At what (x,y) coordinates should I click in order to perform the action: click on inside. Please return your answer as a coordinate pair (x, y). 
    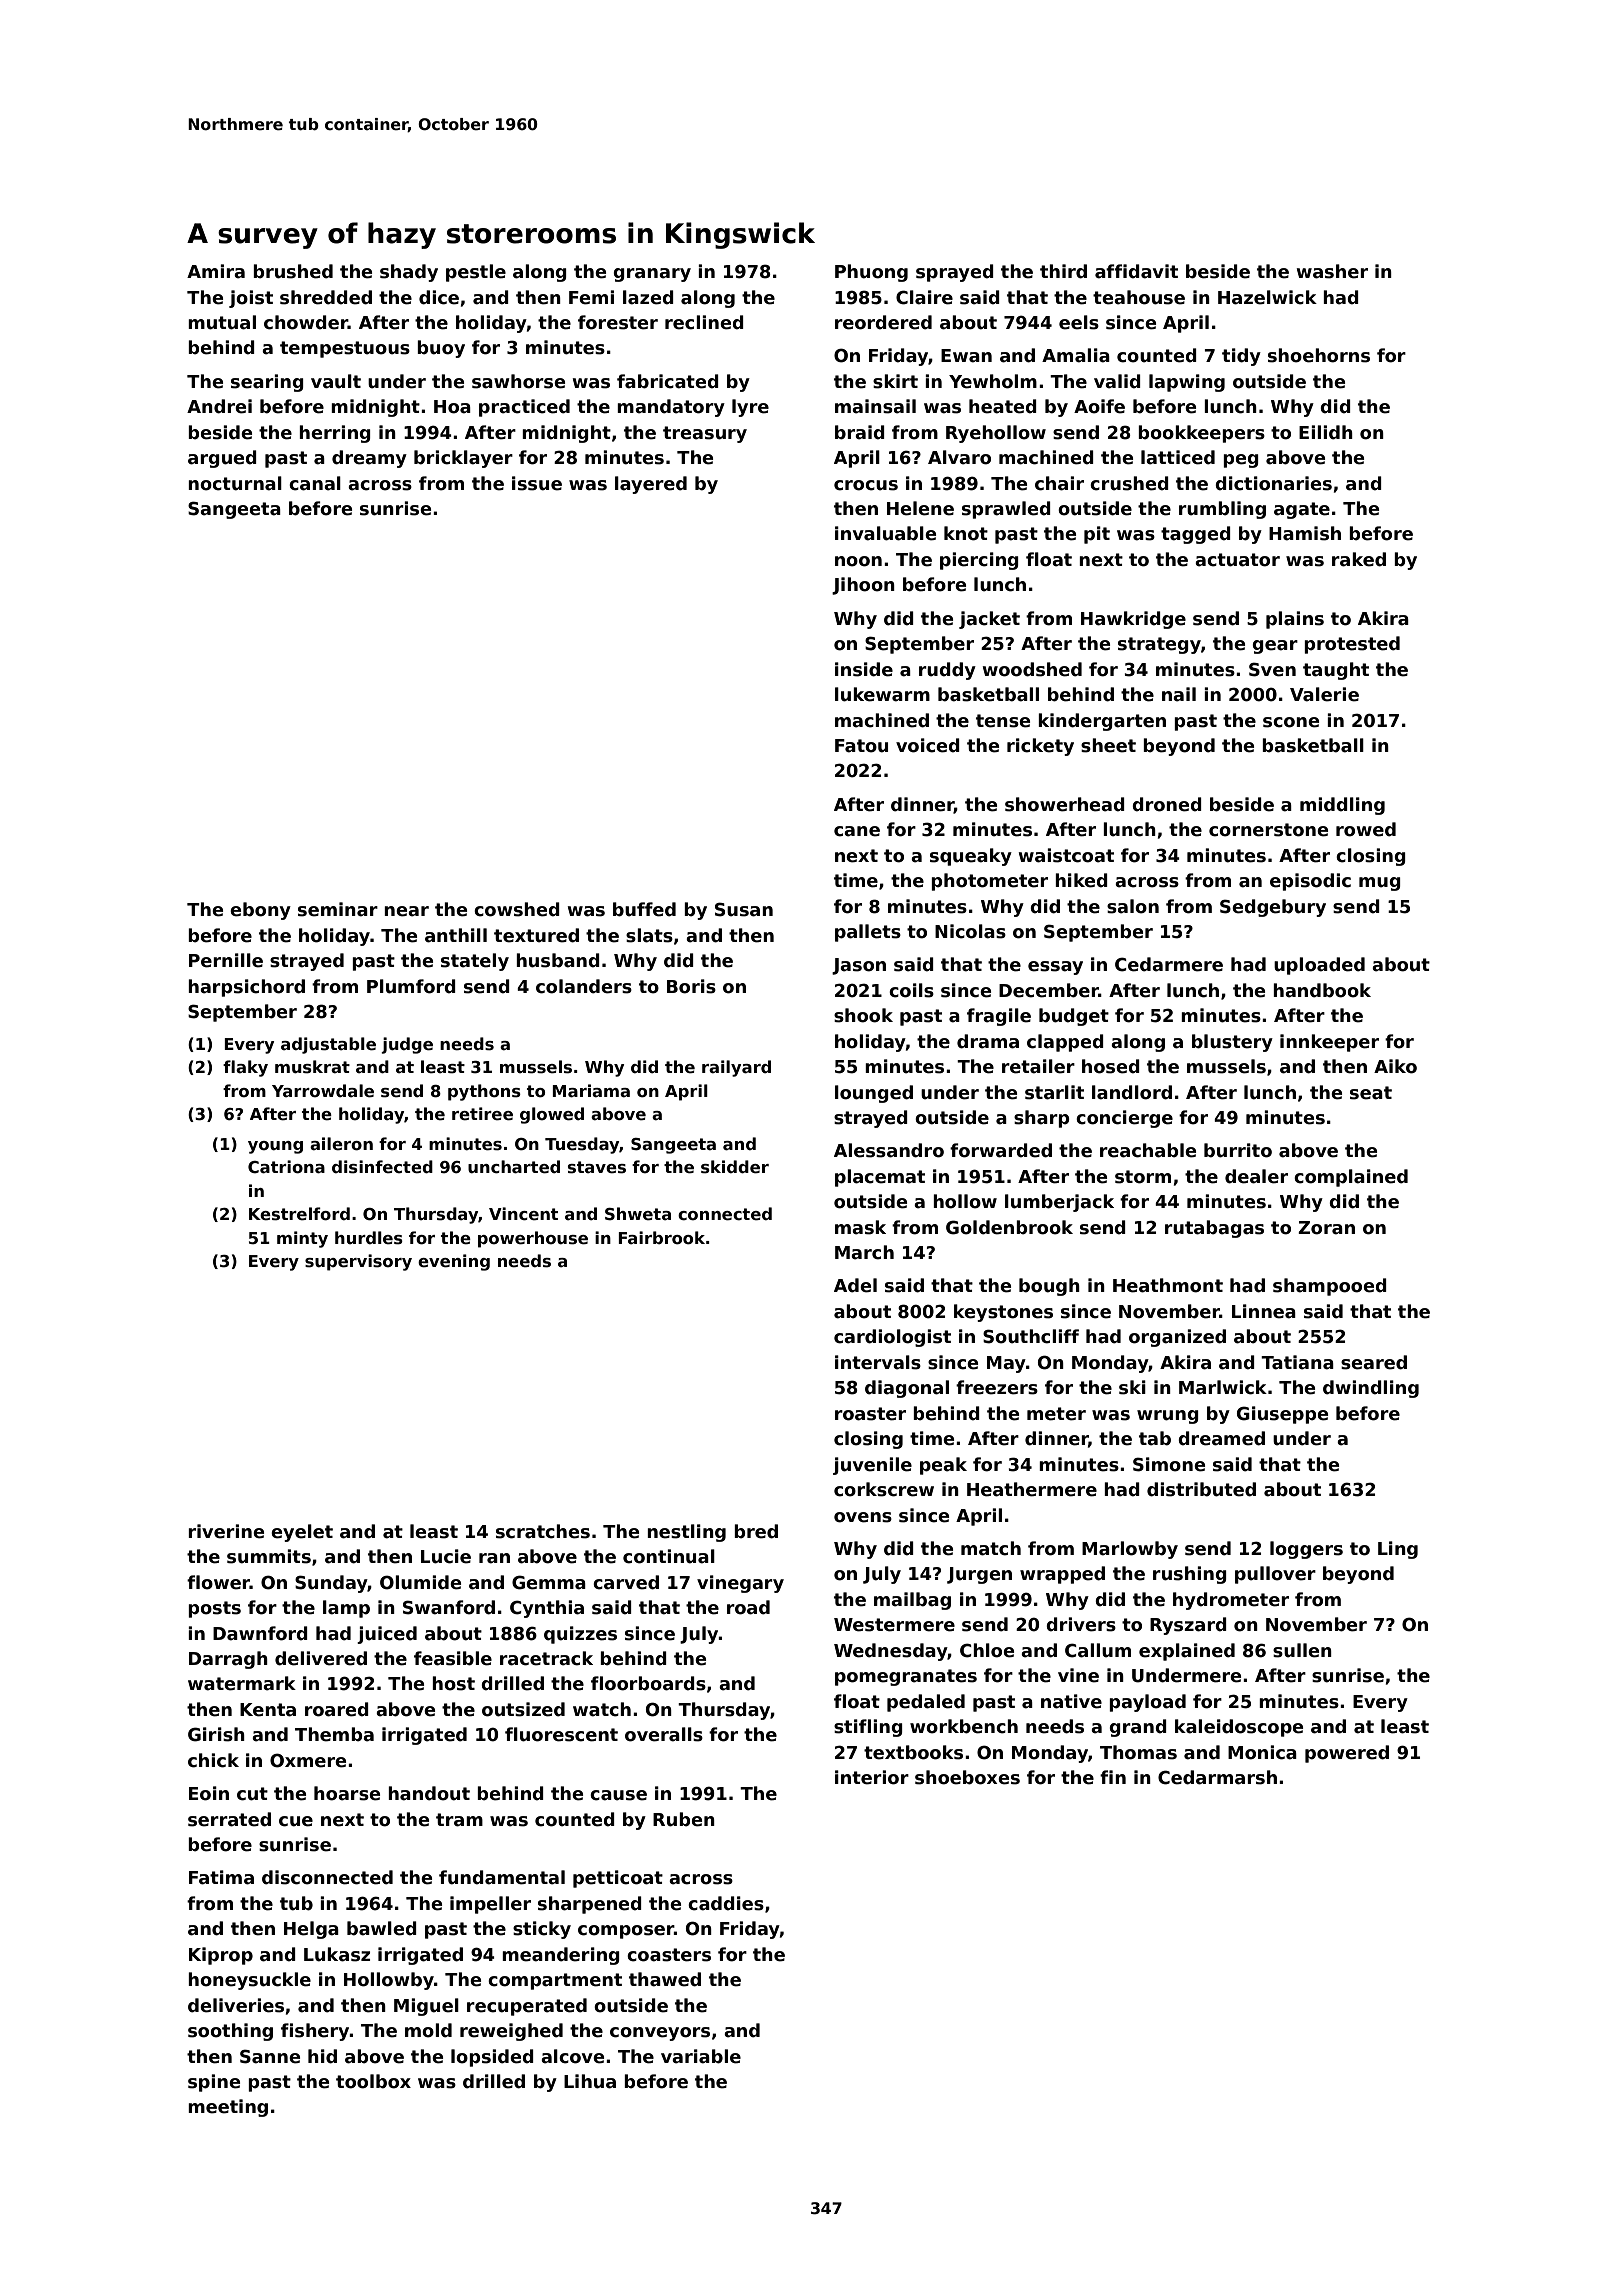
    Looking at the image, I should click on (864, 669).
